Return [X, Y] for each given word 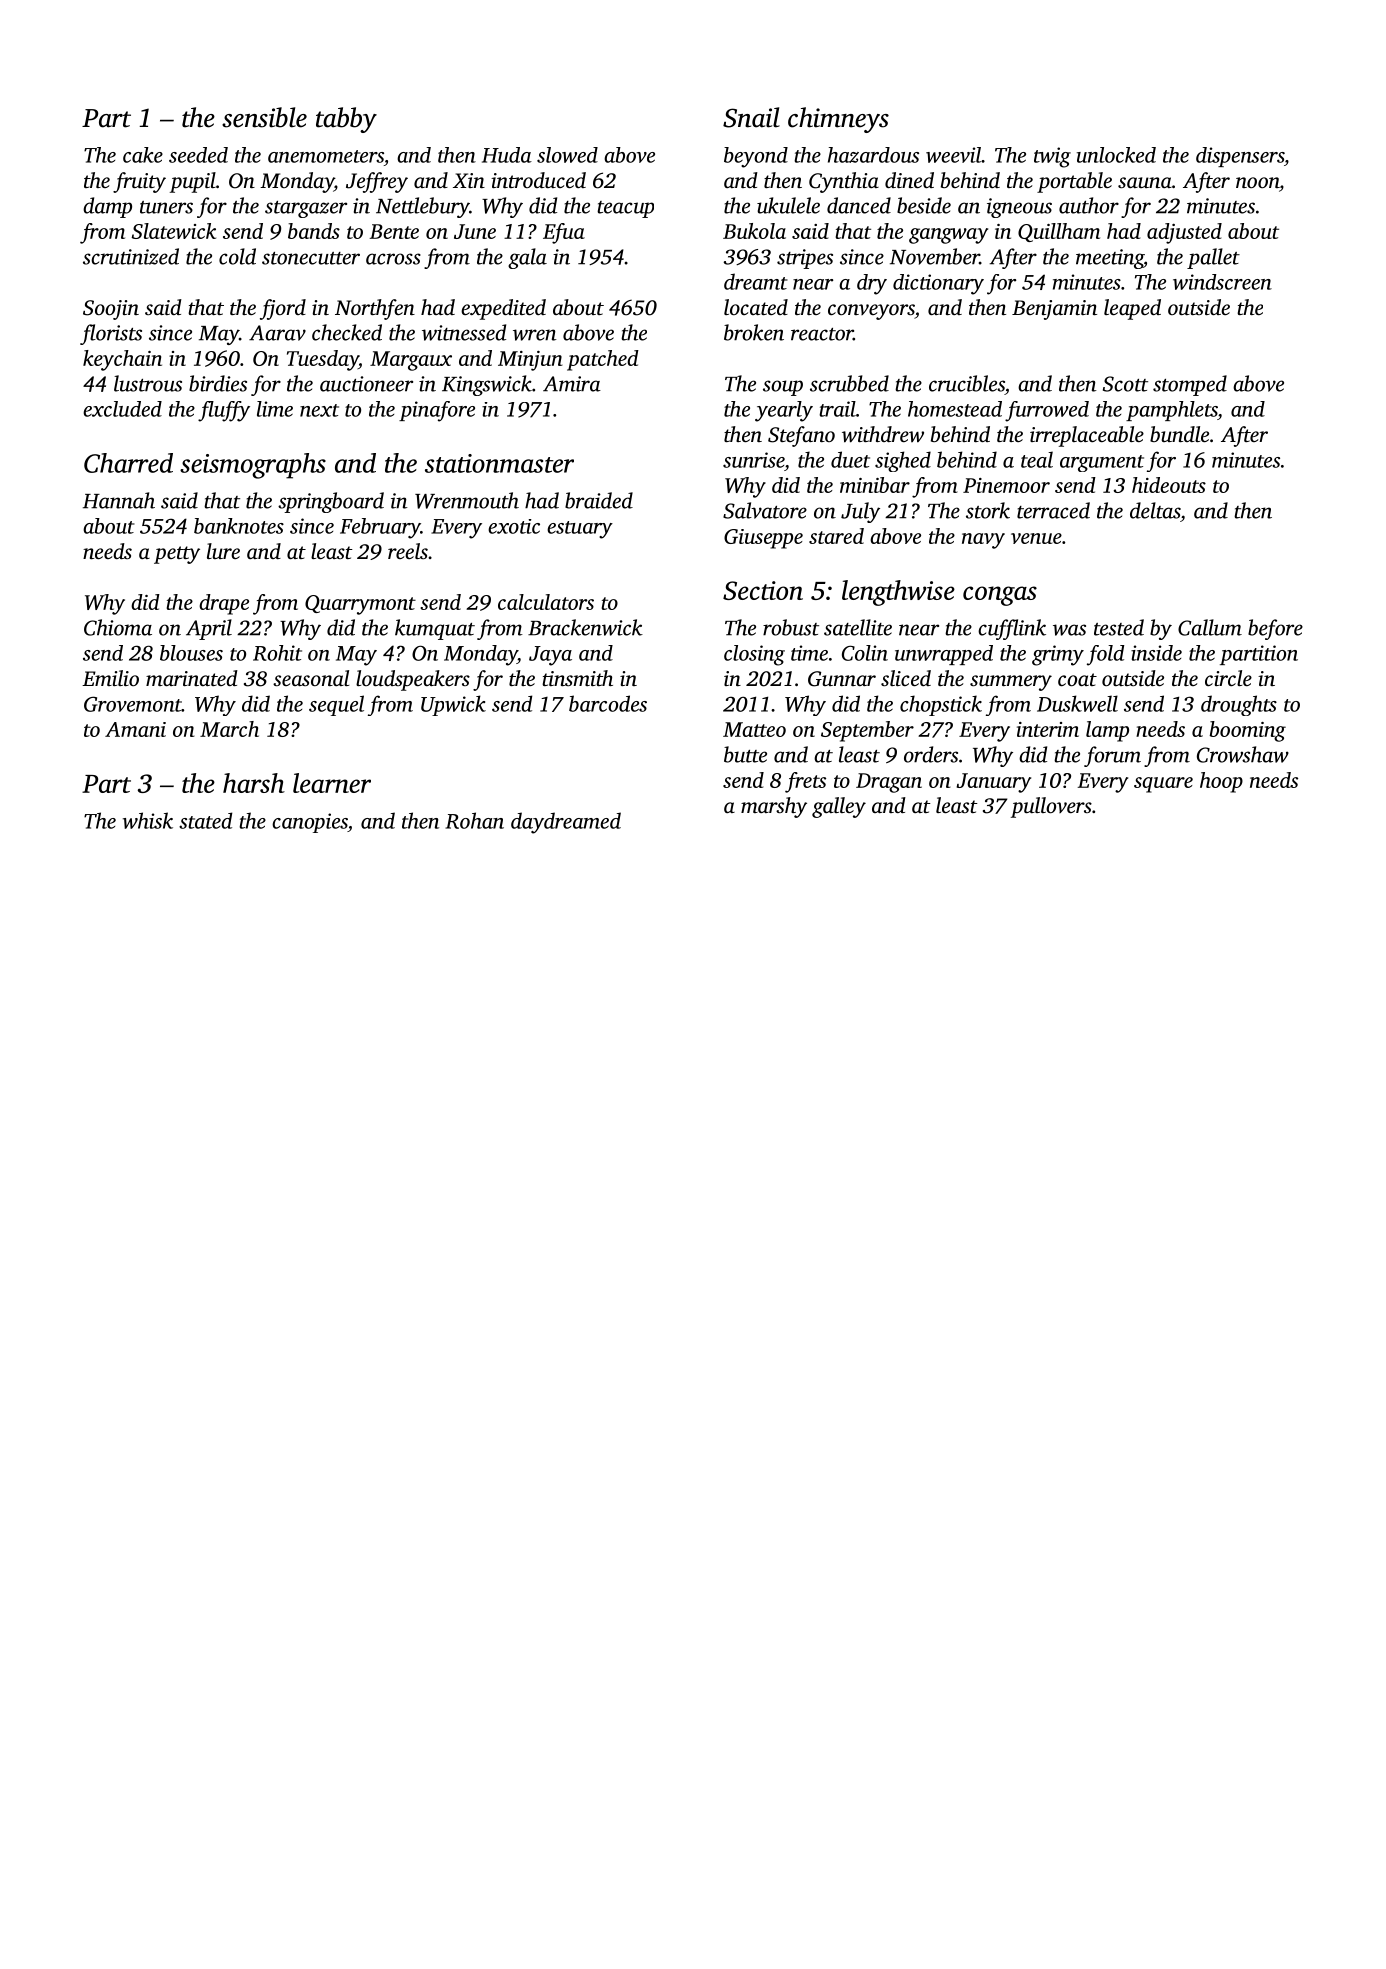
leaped [1132, 309]
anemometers [326, 156]
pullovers [1051, 807]
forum [1112, 756]
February [380, 528]
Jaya [550, 656]
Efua [564, 233]
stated [205, 820]
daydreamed [566, 823]
